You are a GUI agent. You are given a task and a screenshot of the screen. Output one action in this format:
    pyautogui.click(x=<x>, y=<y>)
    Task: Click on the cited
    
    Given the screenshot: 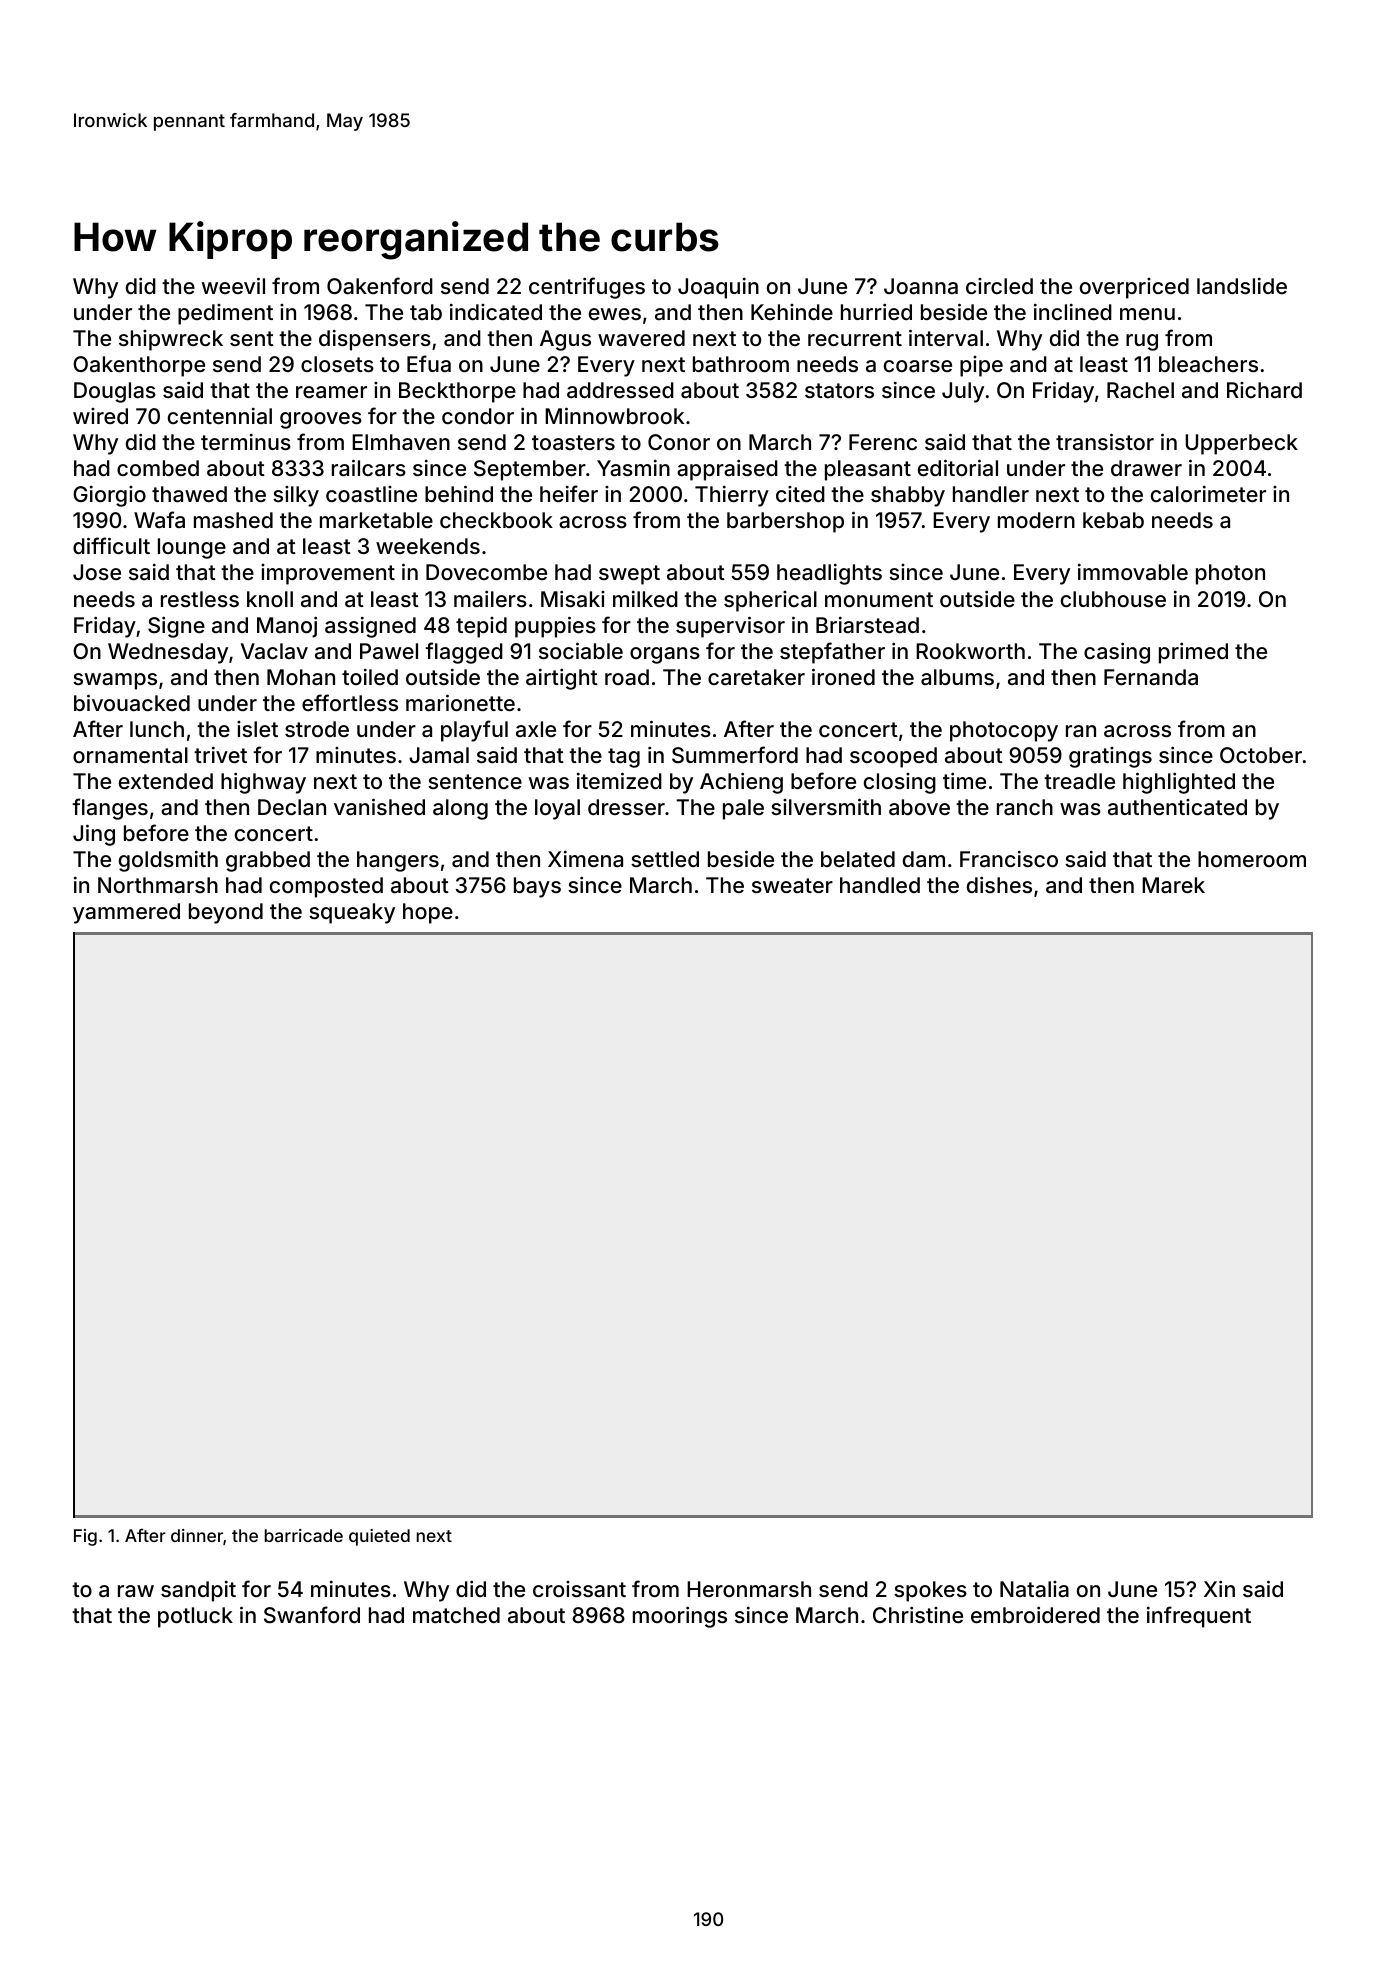 What is the action you would take?
    pyautogui.click(x=800, y=494)
